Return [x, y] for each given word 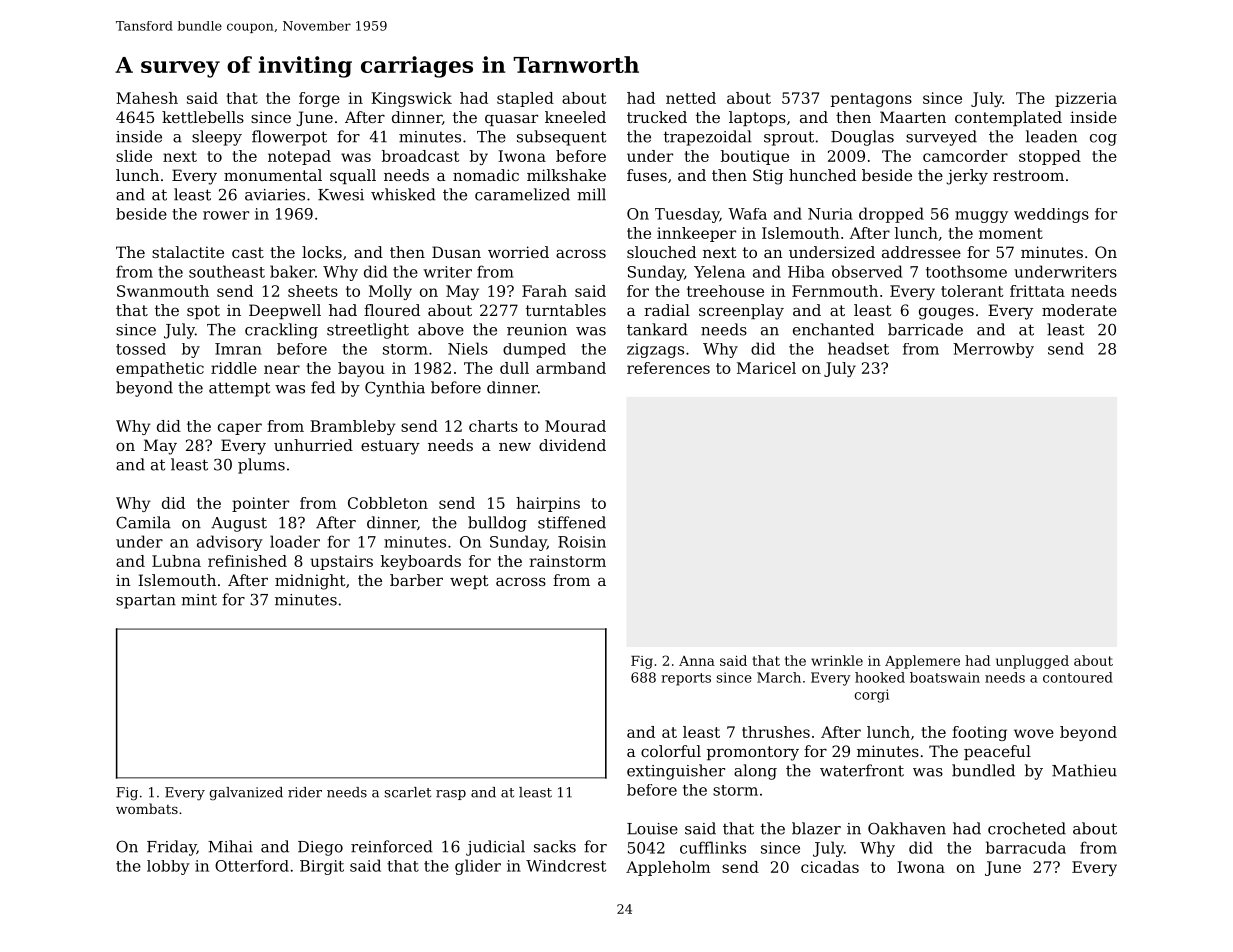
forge [319, 99]
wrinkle [837, 660]
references [668, 368]
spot [203, 312]
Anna [697, 661]
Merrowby [993, 350]
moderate [1079, 310]
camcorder [965, 156]
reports [686, 679]
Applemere [922, 662]
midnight [310, 582]
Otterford [252, 866]
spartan [146, 601]
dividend [572, 445]
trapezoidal [708, 138]
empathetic [160, 369]
